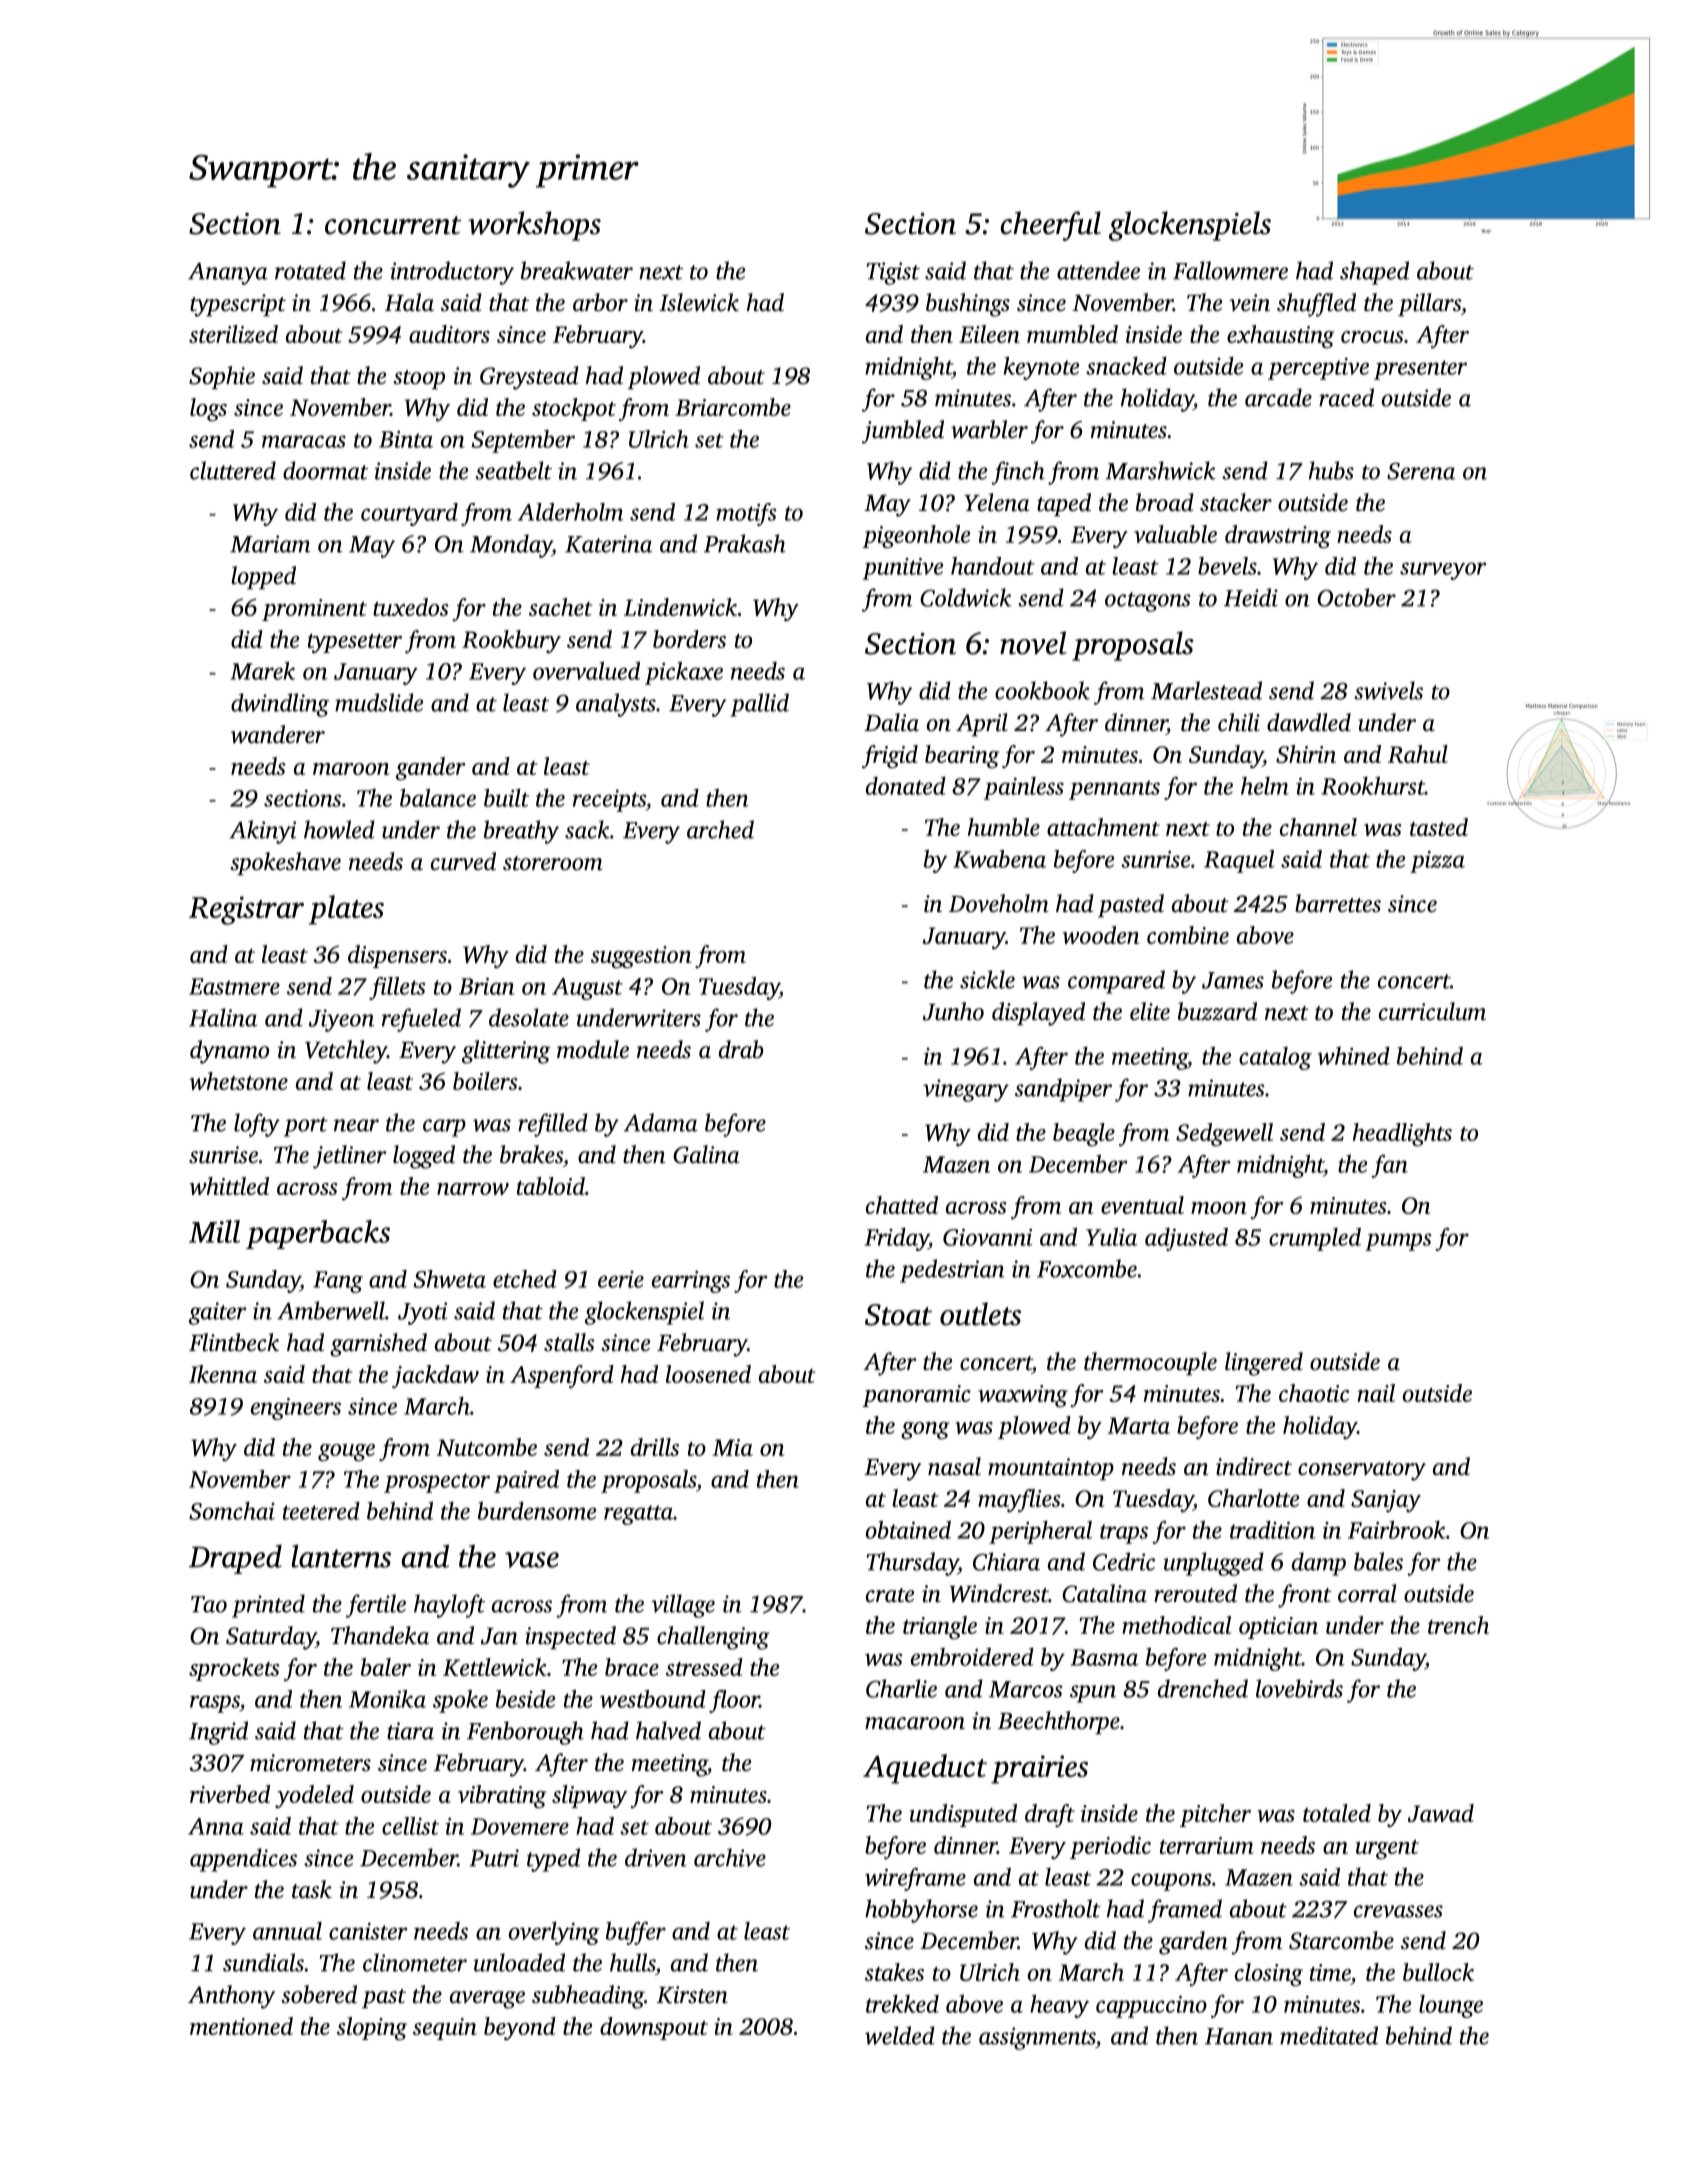 The image size is (1683, 2178). Describe the element at coordinates (1432, 1011) in the page. I see `curriculum` at that location.
